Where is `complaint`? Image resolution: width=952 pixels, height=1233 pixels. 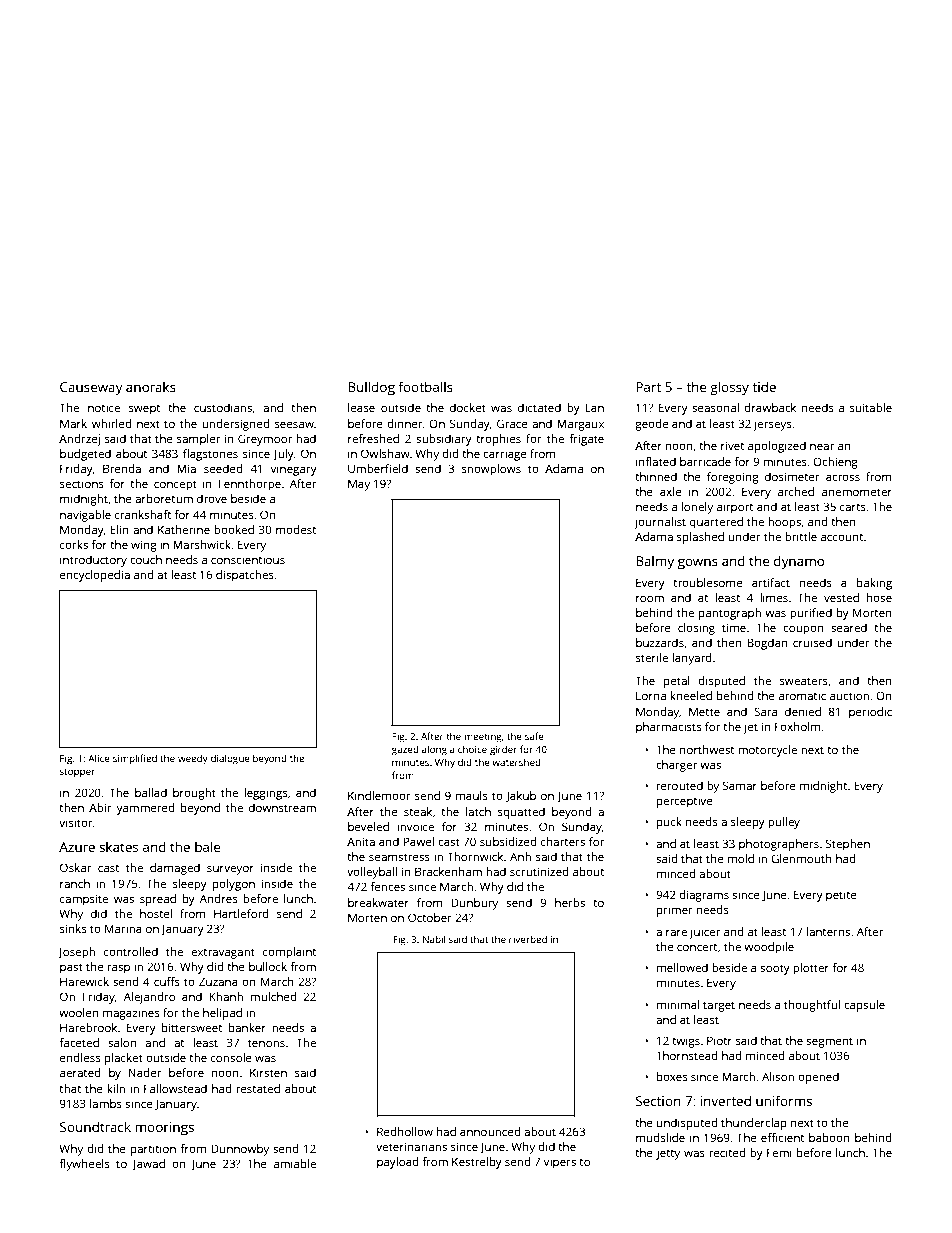 complaint is located at coordinates (289, 953).
